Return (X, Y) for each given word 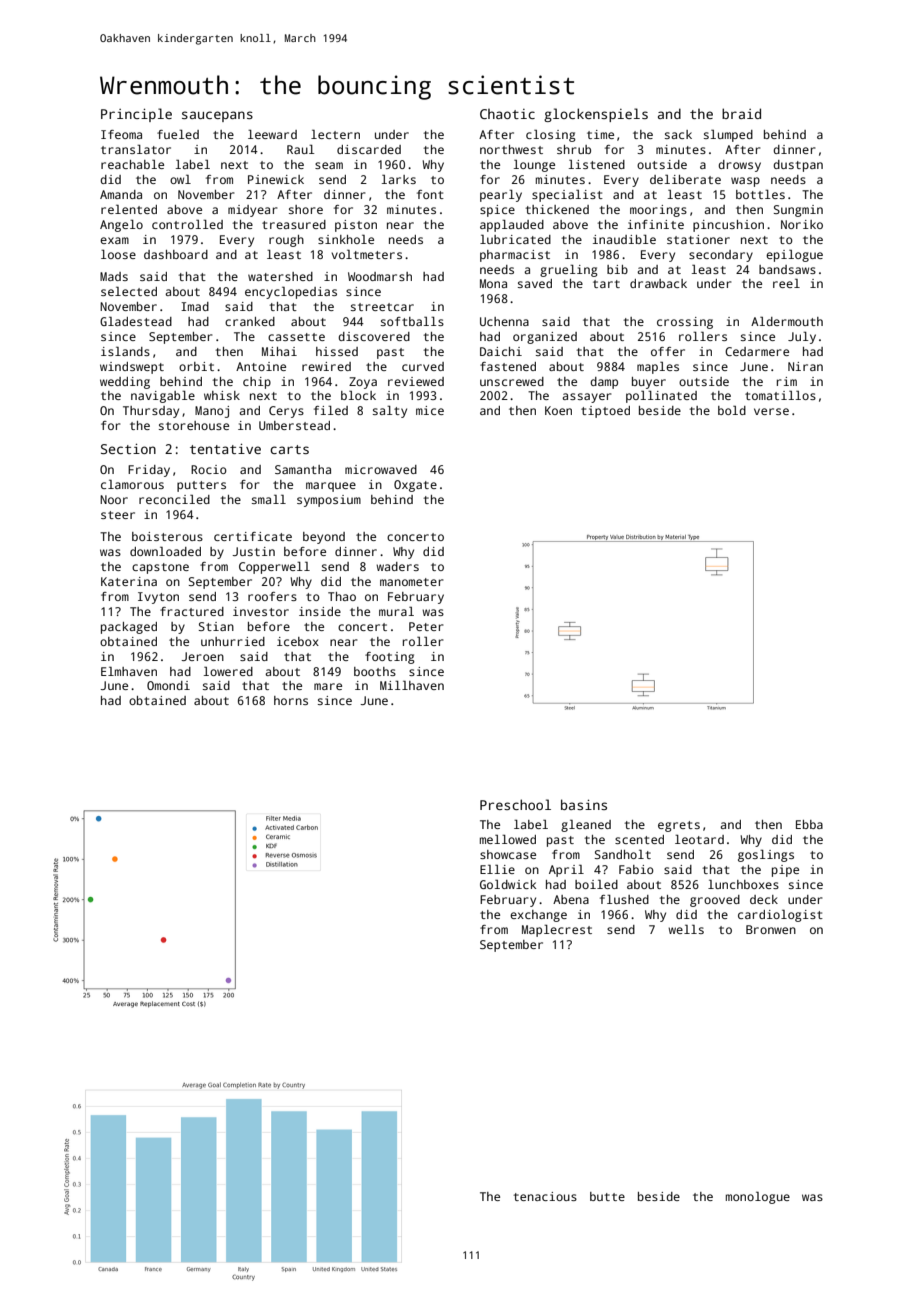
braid (741, 113)
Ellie (497, 869)
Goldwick (508, 884)
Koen (558, 410)
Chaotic (507, 114)
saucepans (217, 116)
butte (607, 1196)
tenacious (545, 1196)
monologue (758, 1198)
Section (128, 449)
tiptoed (605, 412)
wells (686, 929)
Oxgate (415, 486)
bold (732, 410)
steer (118, 515)
